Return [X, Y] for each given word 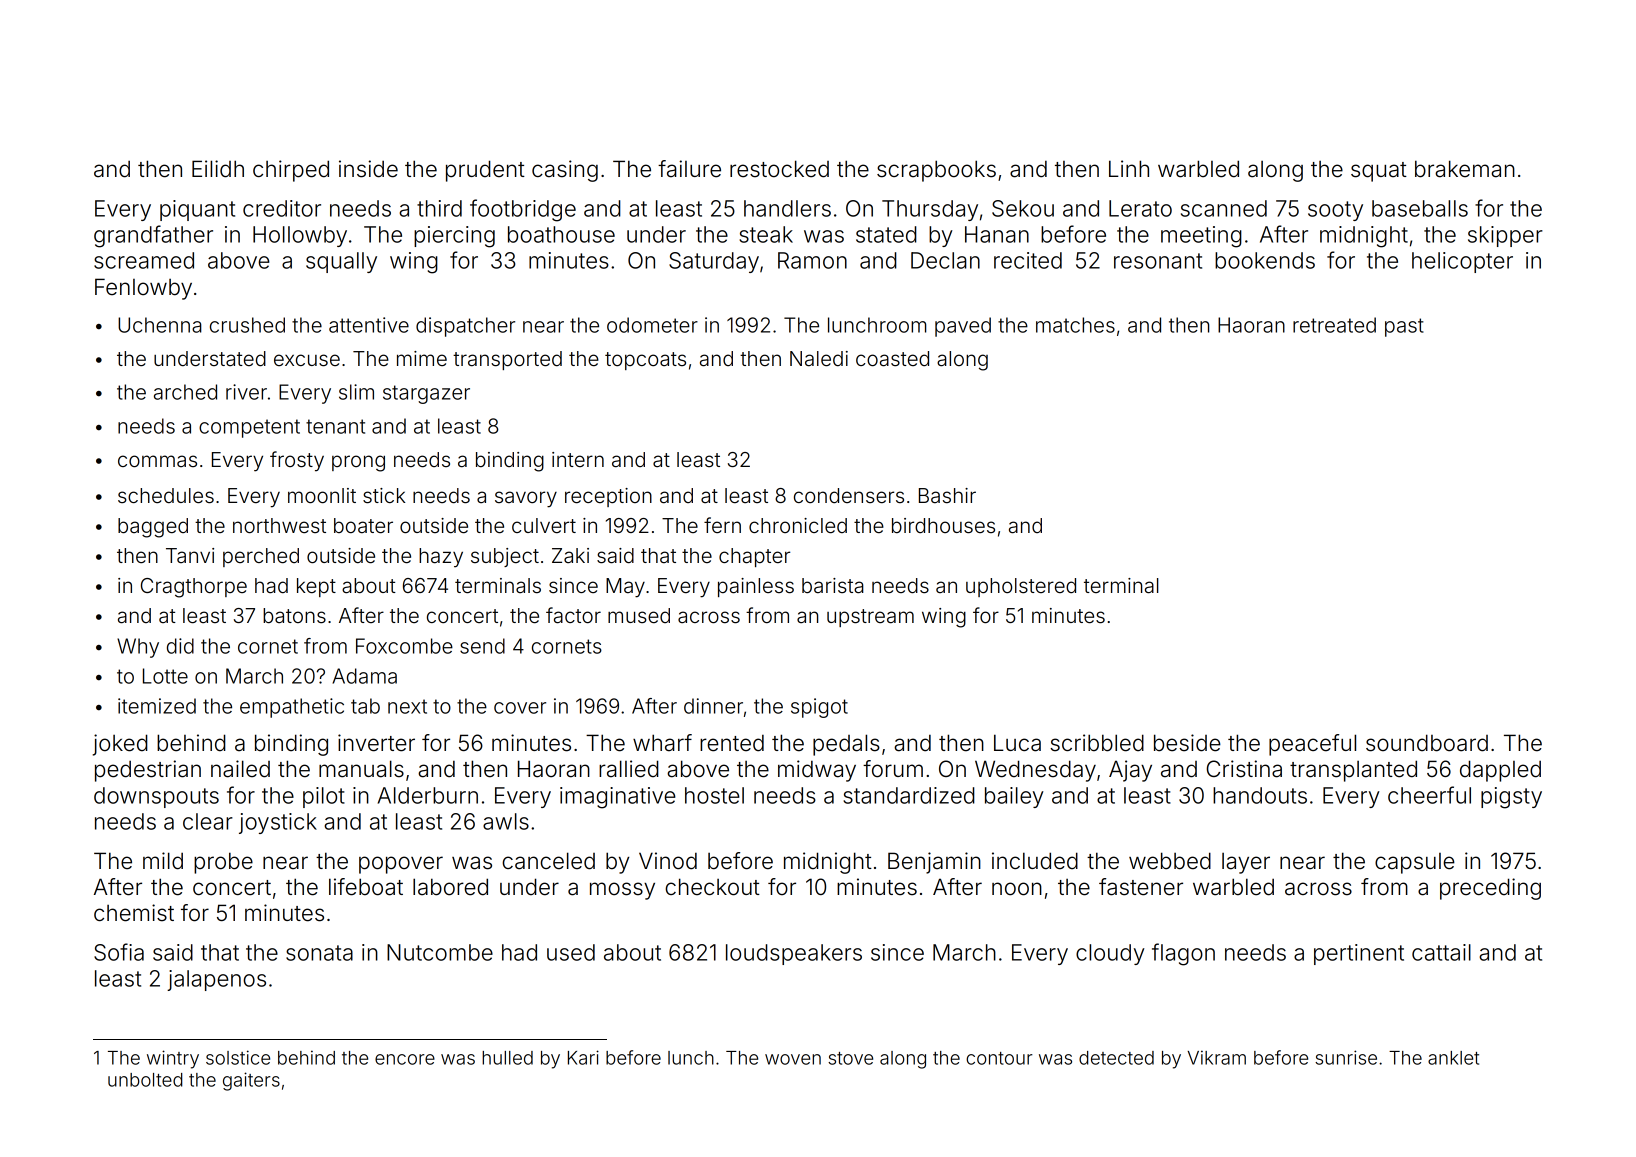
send [482, 646]
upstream [870, 618]
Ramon [812, 260]
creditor [282, 208]
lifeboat [366, 887]
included [1035, 861]
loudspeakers [794, 954]
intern [578, 459]
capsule [1415, 863]
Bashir [947, 495]
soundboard [1427, 743]
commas [157, 461]
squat [1379, 172]
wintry [173, 1059]
